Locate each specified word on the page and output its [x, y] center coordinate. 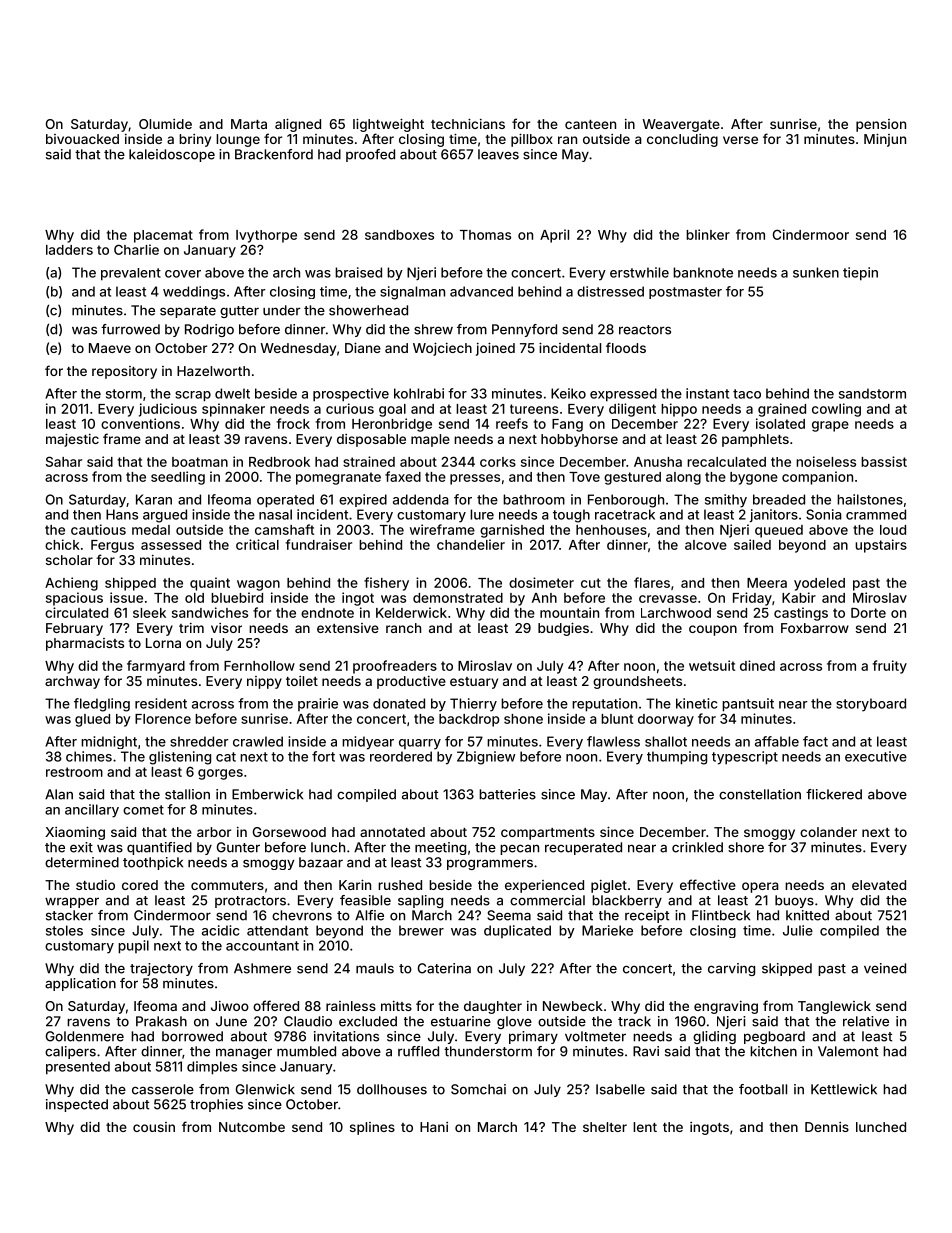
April [554, 236]
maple [430, 440]
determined [82, 862]
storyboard [871, 705]
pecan [519, 849]
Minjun [885, 140]
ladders [69, 250]
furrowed [130, 329]
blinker [708, 234]
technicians [468, 123]
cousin [154, 1127]
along [683, 478]
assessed [171, 545]
